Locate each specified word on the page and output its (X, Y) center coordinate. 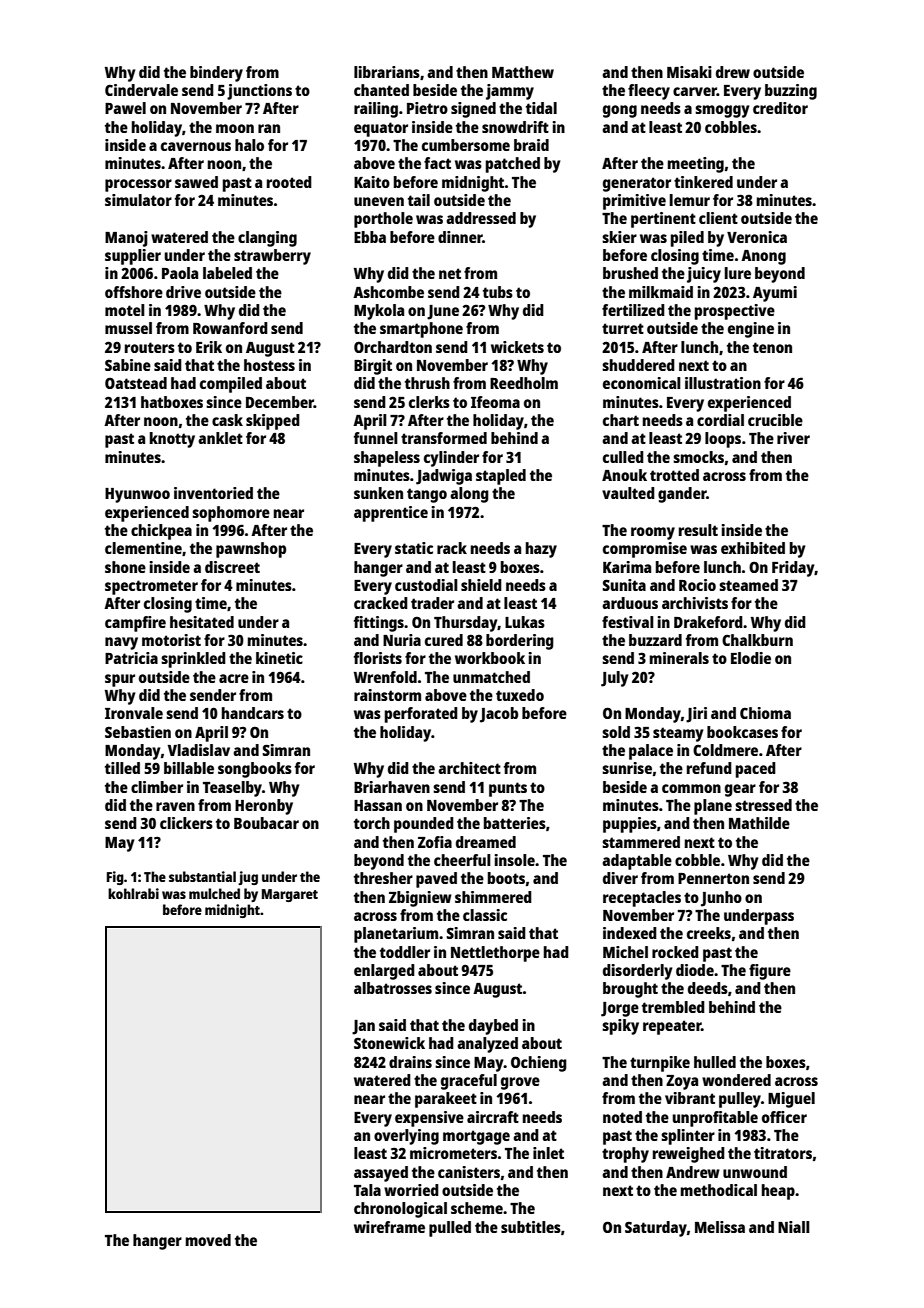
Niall (794, 1227)
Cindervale (141, 90)
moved (208, 1240)
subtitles (531, 1227)
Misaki (689, 72)
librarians (387, 72)
